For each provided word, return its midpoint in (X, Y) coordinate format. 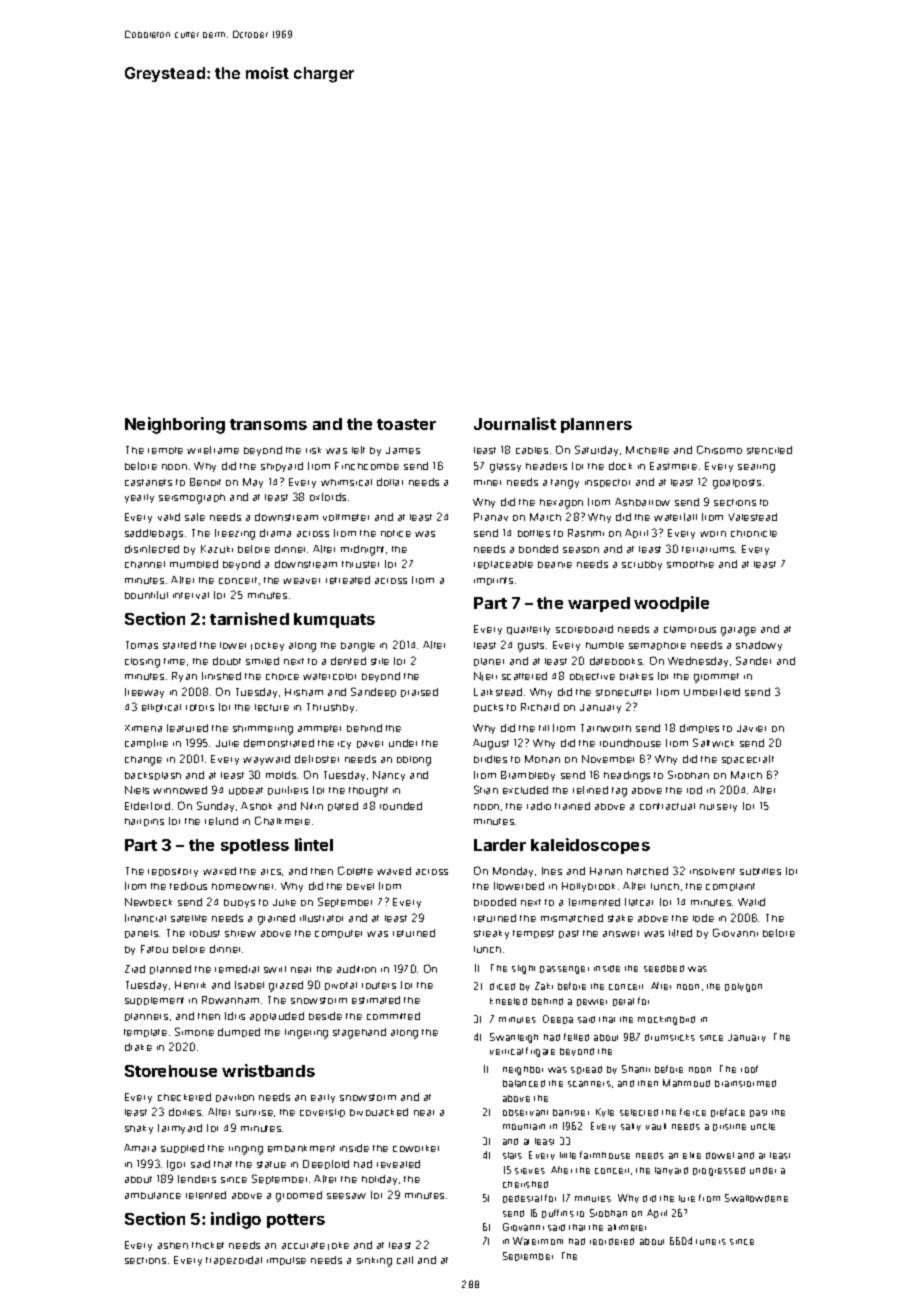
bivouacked (379, 1112)
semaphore (657, 646)
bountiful (146, 595)
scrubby (642, 565)
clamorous (690, 629)
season (581, 550)
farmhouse (605, 1155)
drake (138, 1047)
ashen (173, 1245)
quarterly (528, 630)
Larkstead (498, 692)
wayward (266, 760)
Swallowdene (756, 1198)
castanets (148, 482)
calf (405, 1260)
